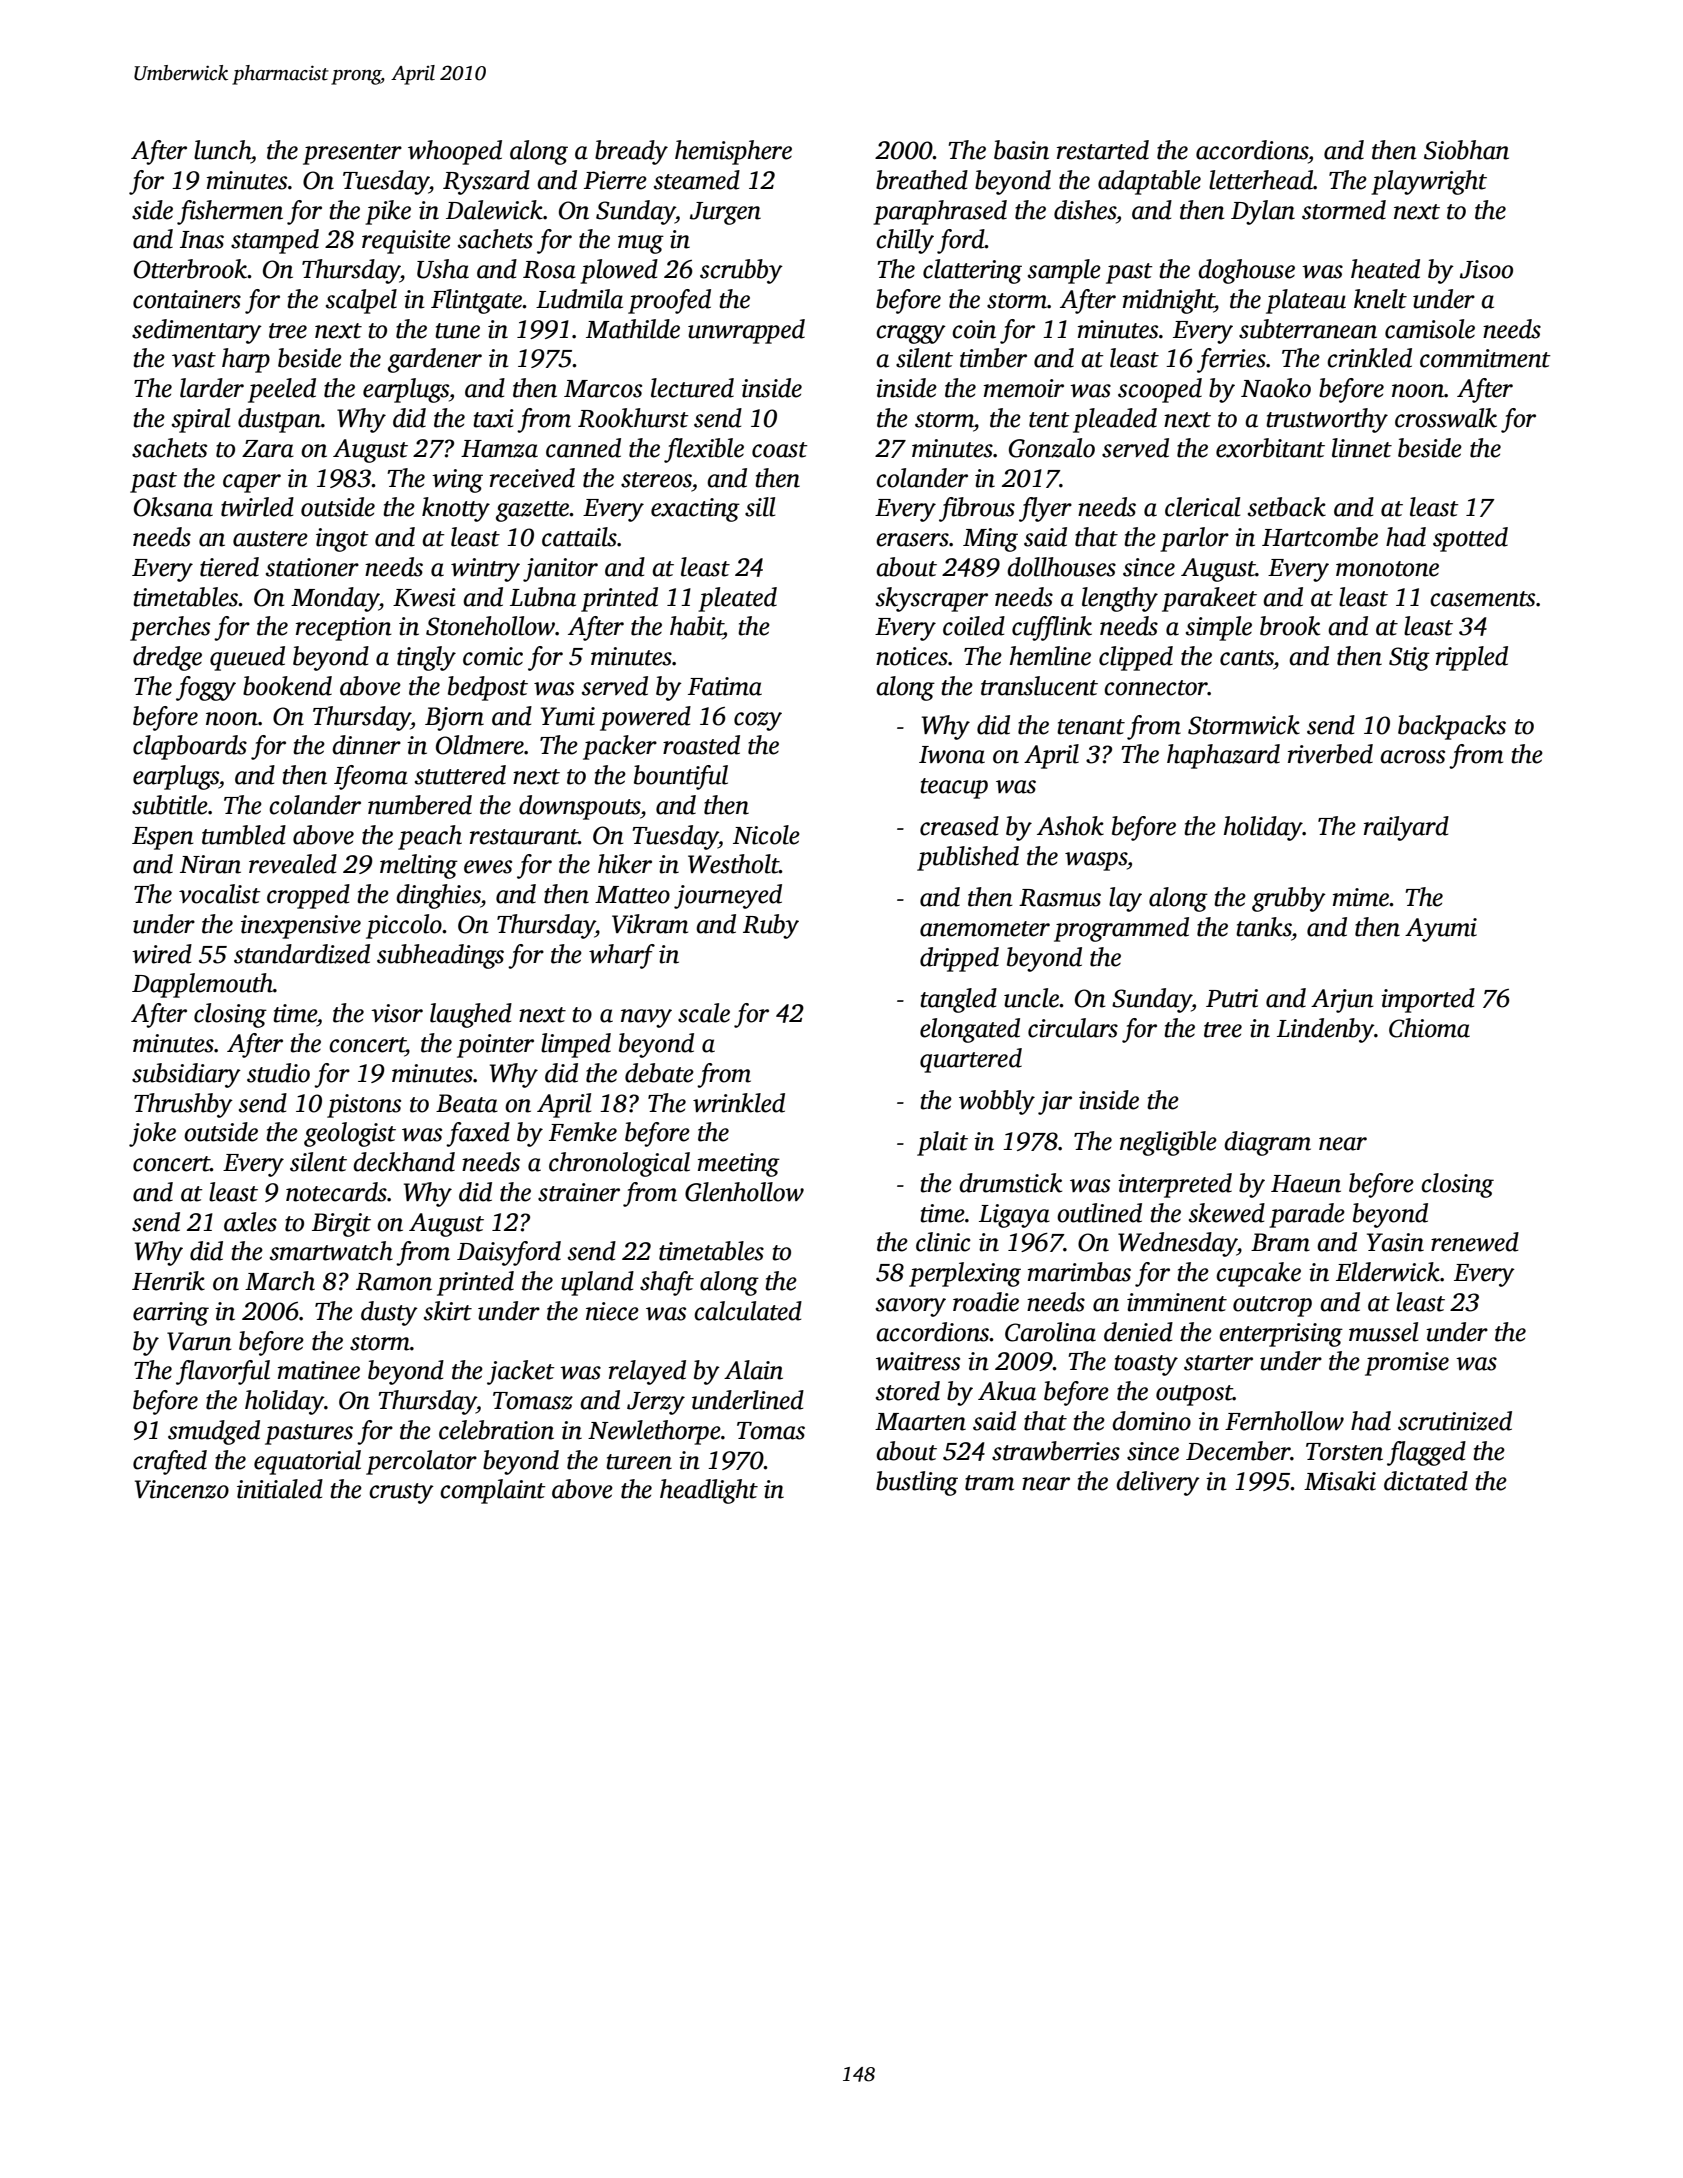 The image size is (1683, 2178). What do you see at coordinates (704, 450) in the screenshot?
I see `flexible` at bounding box center [704, 450].
